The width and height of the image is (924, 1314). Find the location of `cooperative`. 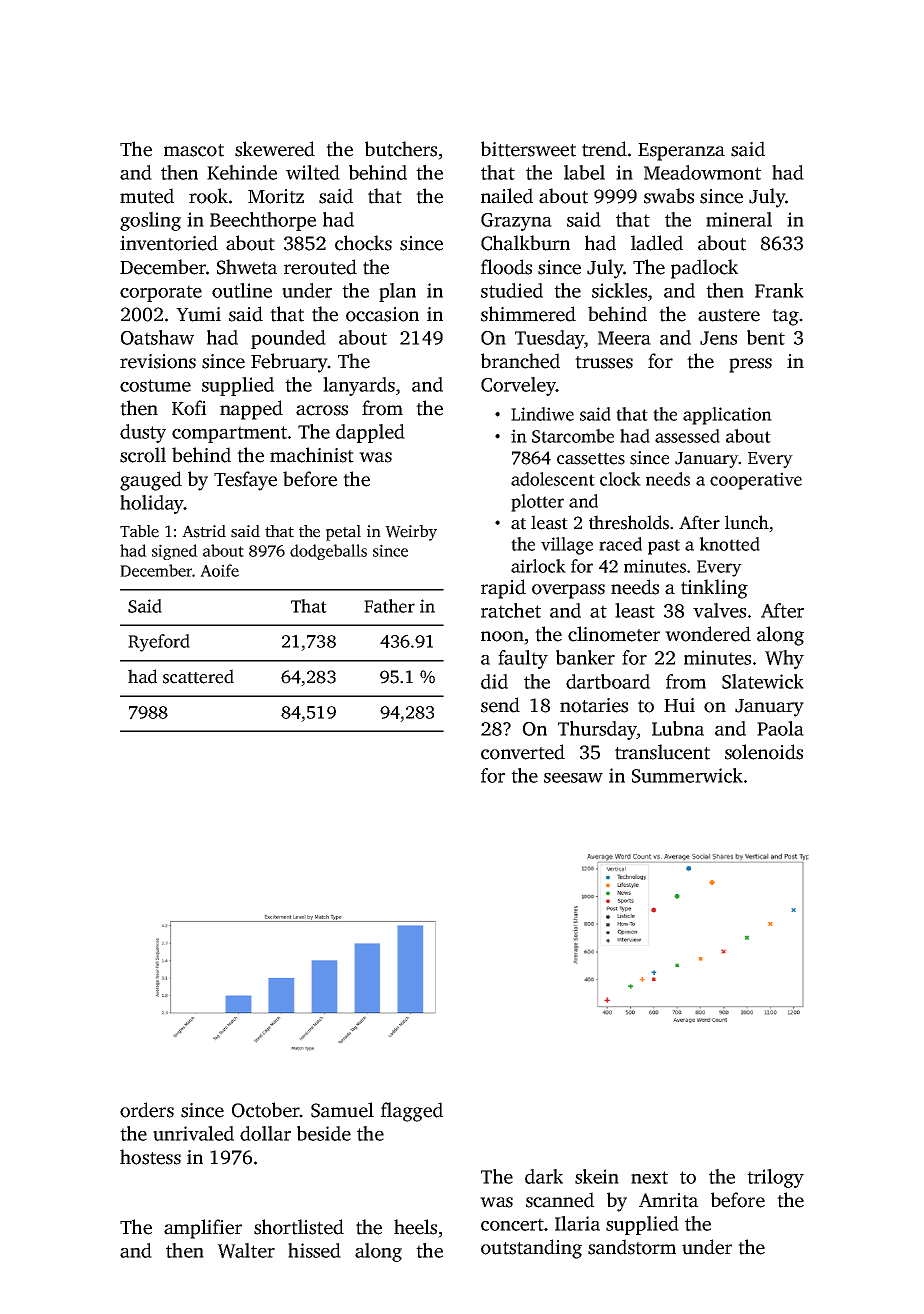

cooperative is located at coordinates (756, 481).
